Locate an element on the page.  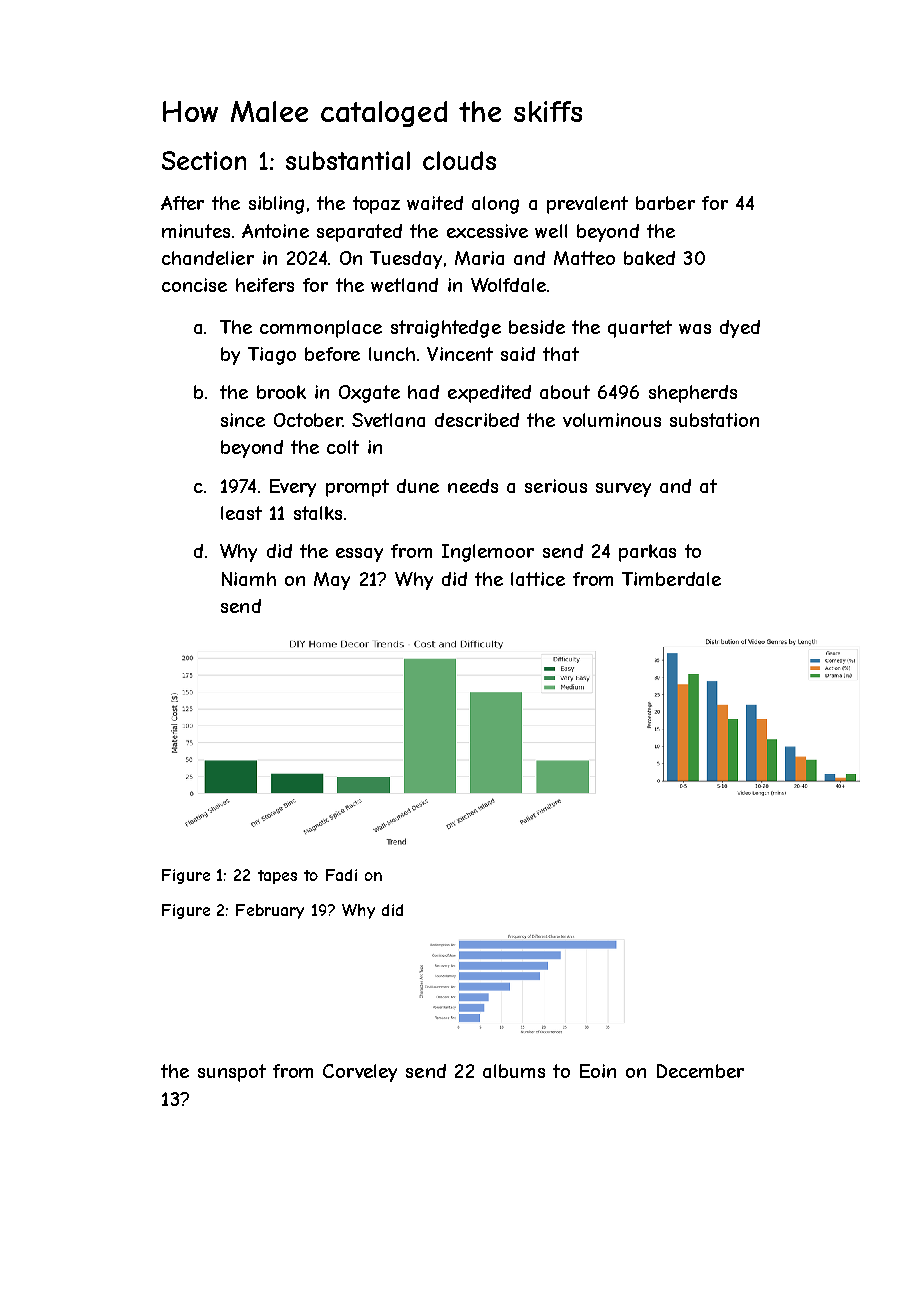
tapes is located at coordinates (277, 877).
